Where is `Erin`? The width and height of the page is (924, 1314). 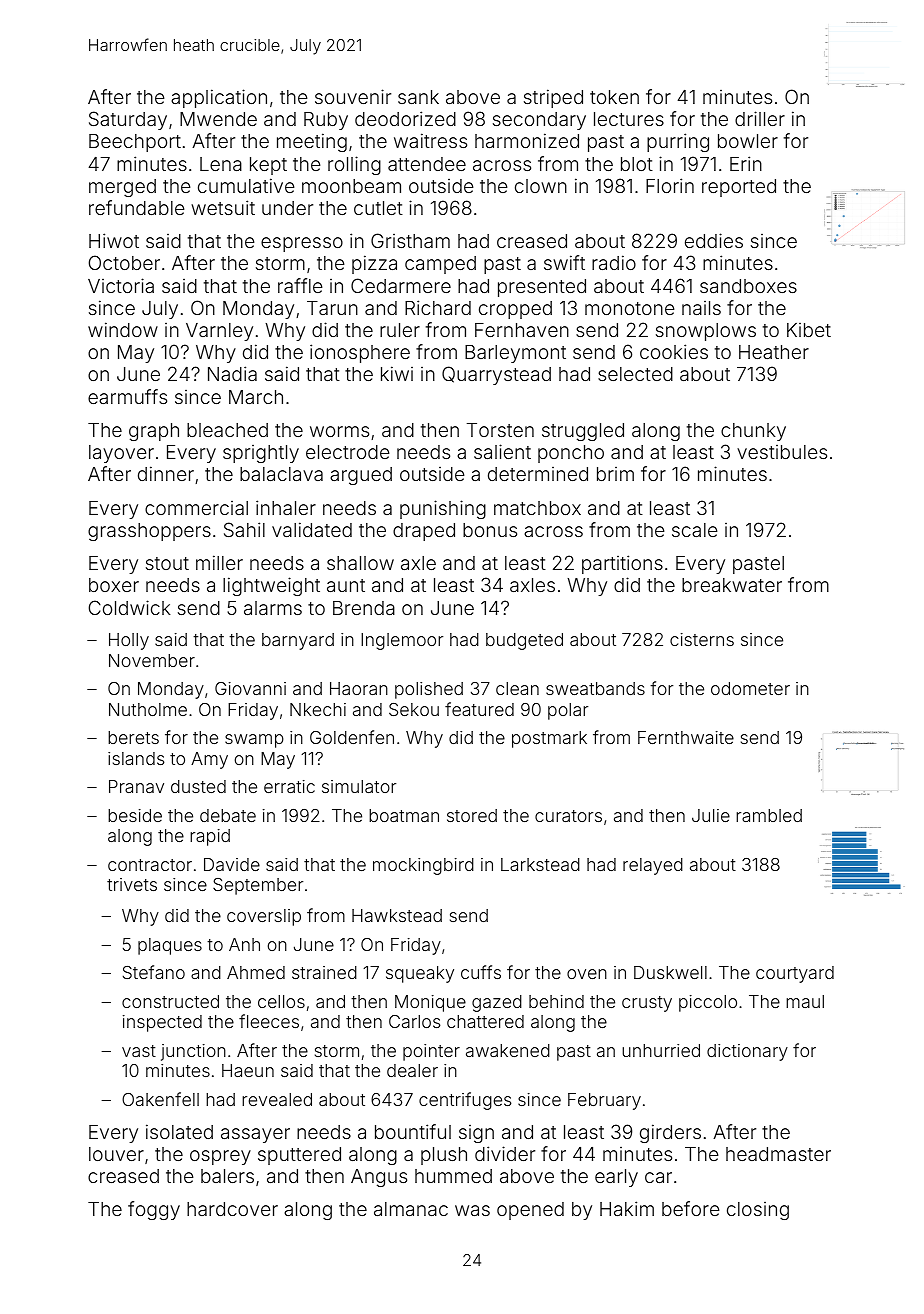
Erin is located at coordinates (746, 163).
